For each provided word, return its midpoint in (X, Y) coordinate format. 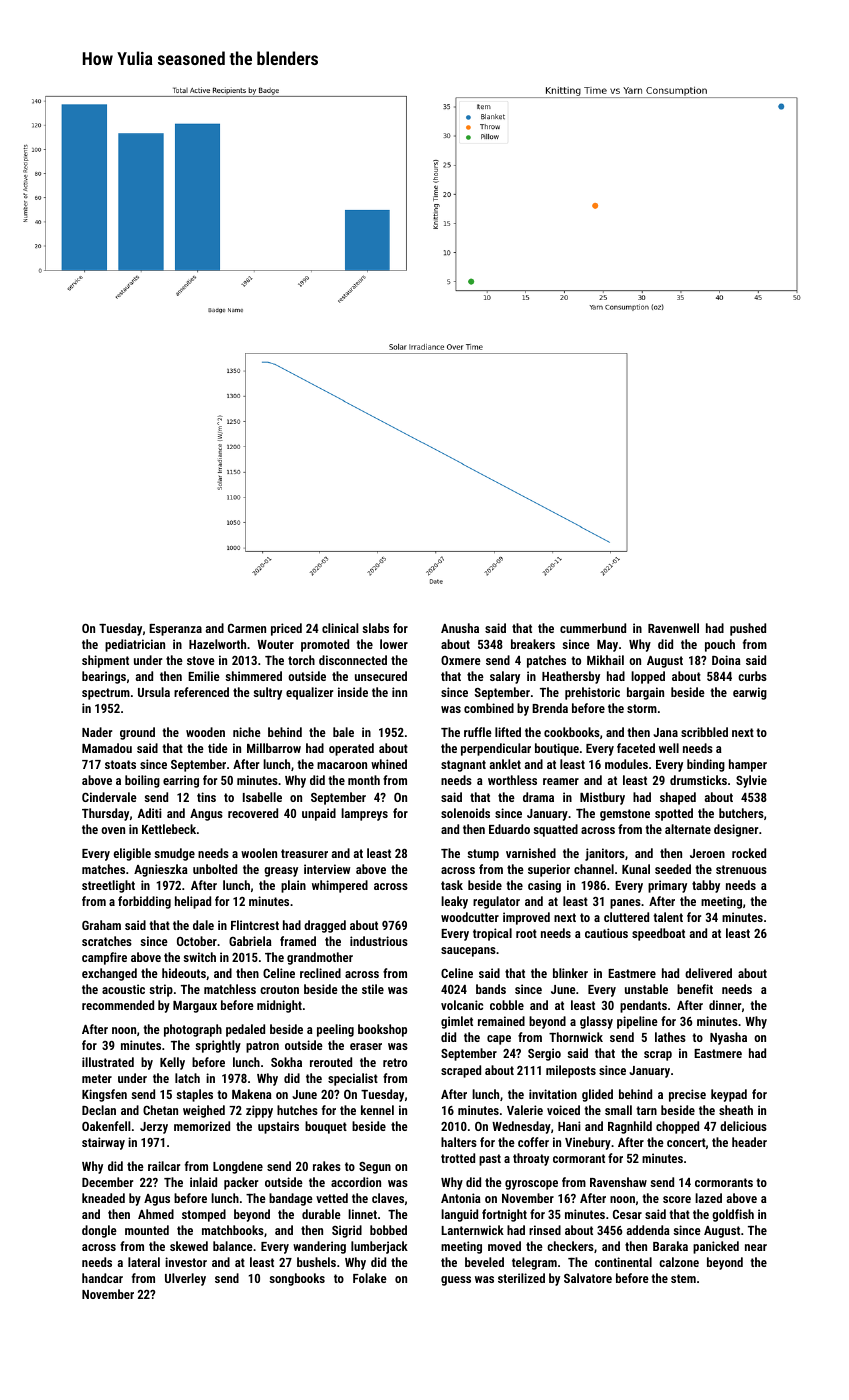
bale (343, 732)
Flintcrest (255, 925)
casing (544, 886)
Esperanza (175, 630)
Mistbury (602, 798)
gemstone (625, 815)
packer (241, 1183)
